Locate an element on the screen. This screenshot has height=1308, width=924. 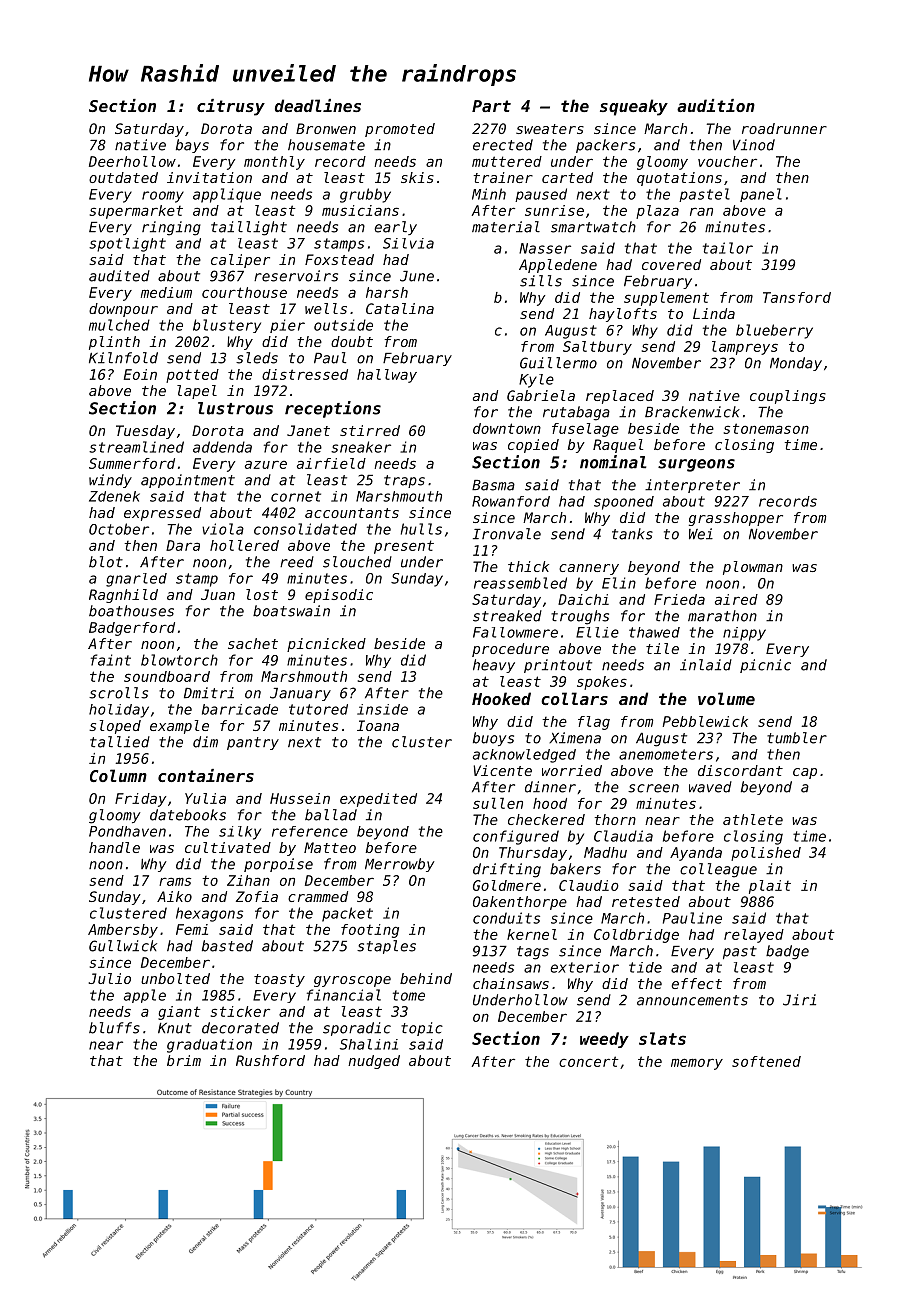
nippy is located at coordinates (744, 634).
